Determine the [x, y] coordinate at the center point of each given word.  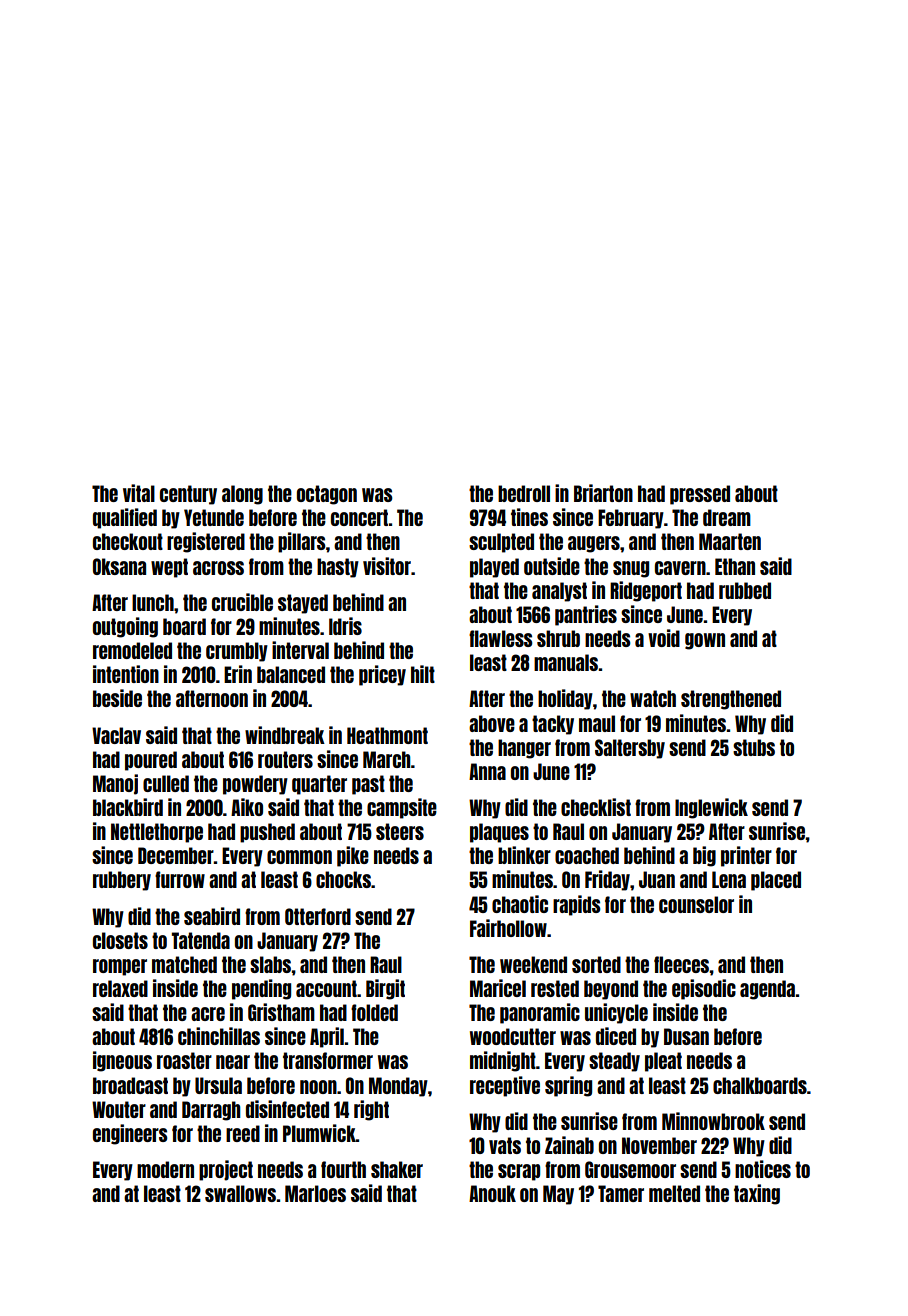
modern [165, 1169]
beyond [611, 990]
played [494, 568]
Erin [238, 674]
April [327, 1037]
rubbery [122, 881]
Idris [345, 626]
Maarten [730, 541]
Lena [729, 879]
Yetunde [214, 517]
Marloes [315, 1193]
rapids [577, 905]
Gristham [281, 1012]
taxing [757, 1194]
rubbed [745, 590]
